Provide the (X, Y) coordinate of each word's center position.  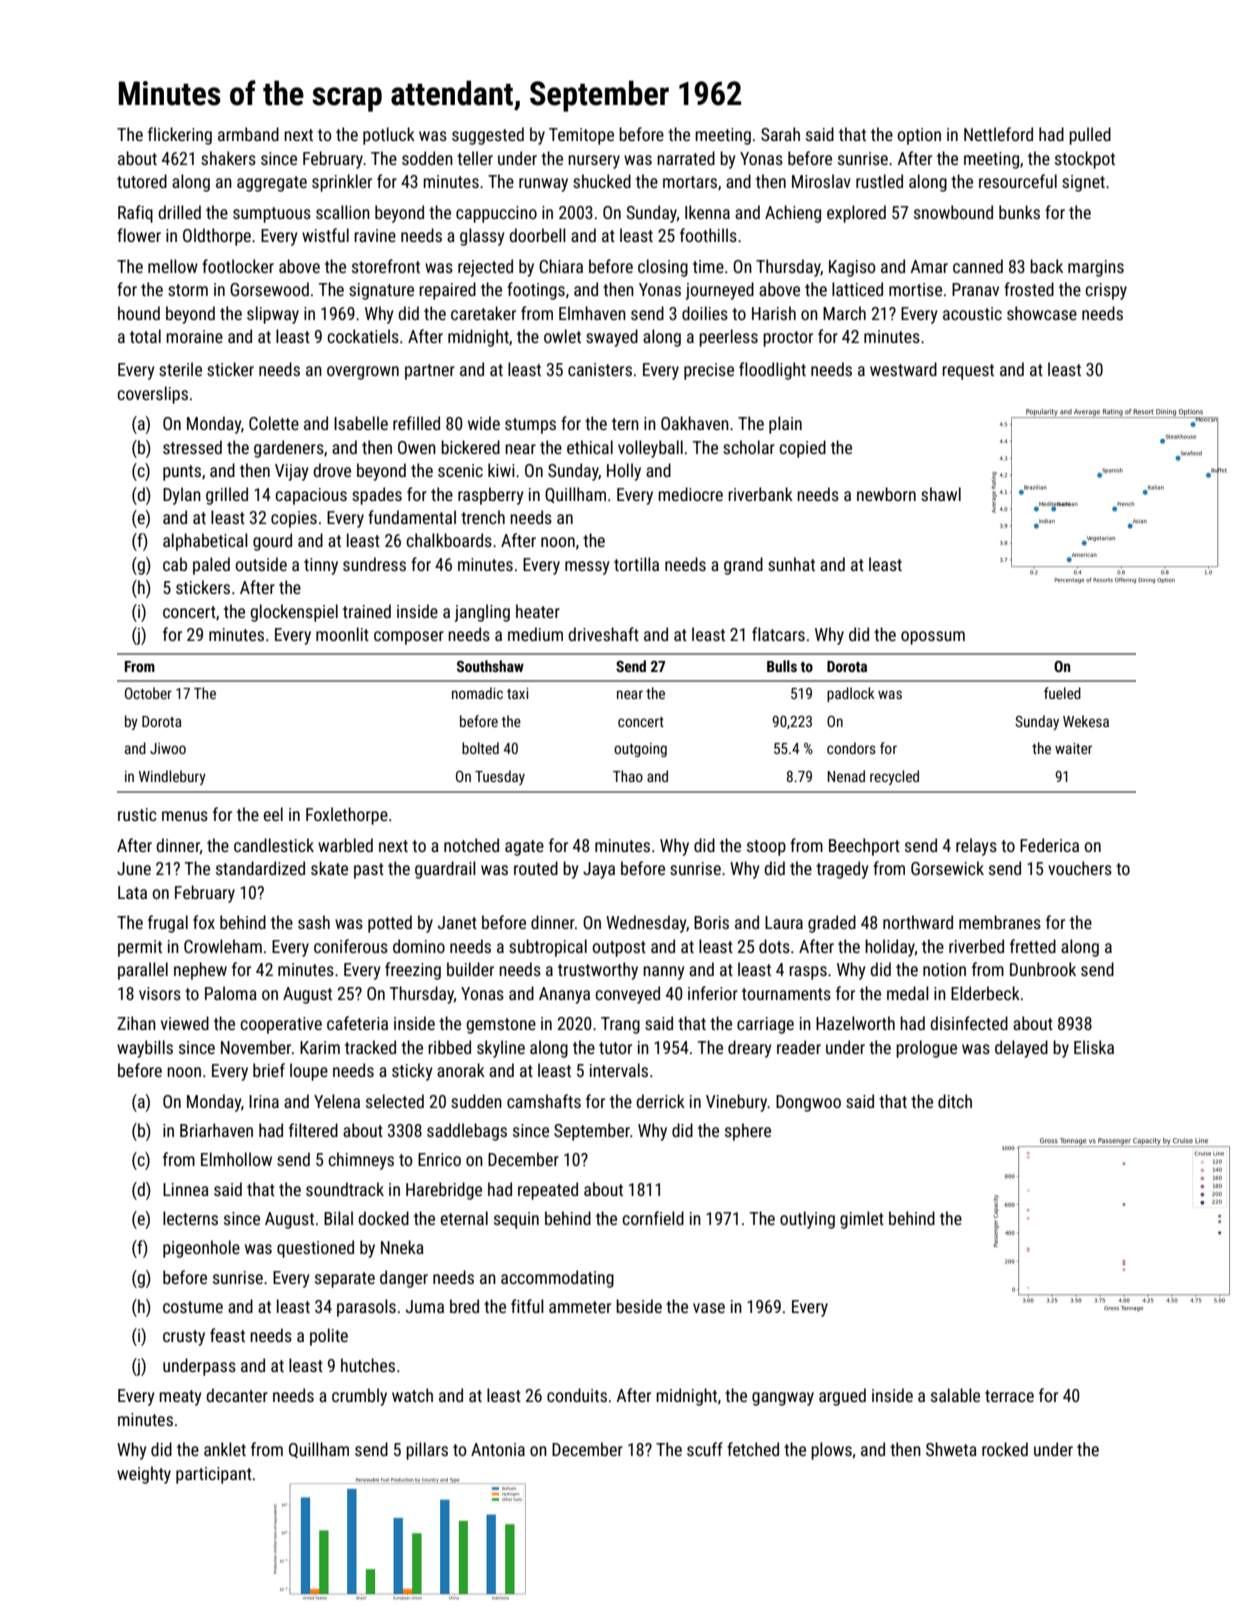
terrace (1009, 1396)
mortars (690, 182)
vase (709, 1308)
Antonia (498, 1449)
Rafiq (135, 214)
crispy (1106, 291)
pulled (1090, 136)
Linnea (186, 1189)
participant (214, 1475)
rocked (1005, 1449)
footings (536, 291)
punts (182, 473)
